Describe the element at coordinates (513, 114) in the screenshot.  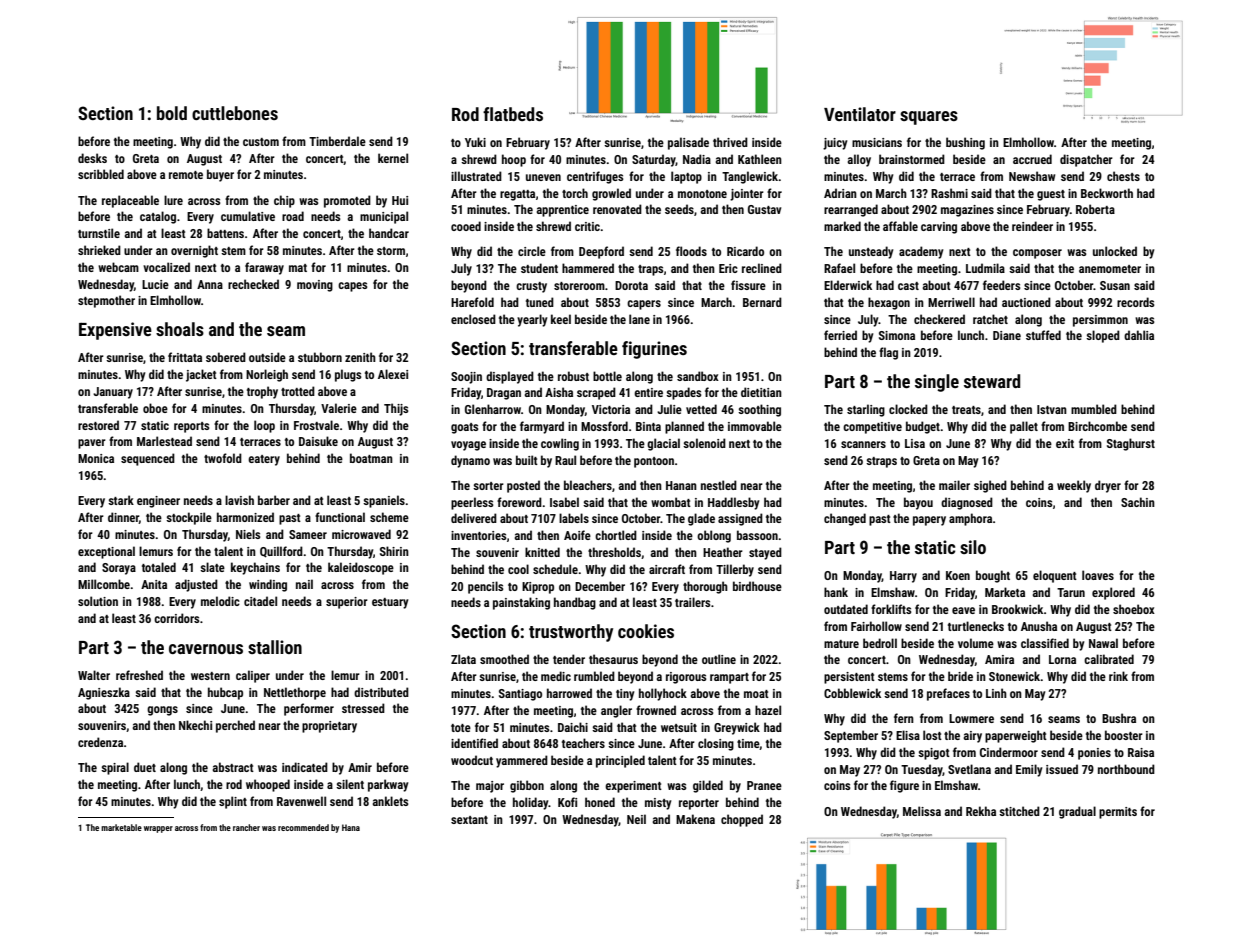
I see `flatbeds` at that location.
